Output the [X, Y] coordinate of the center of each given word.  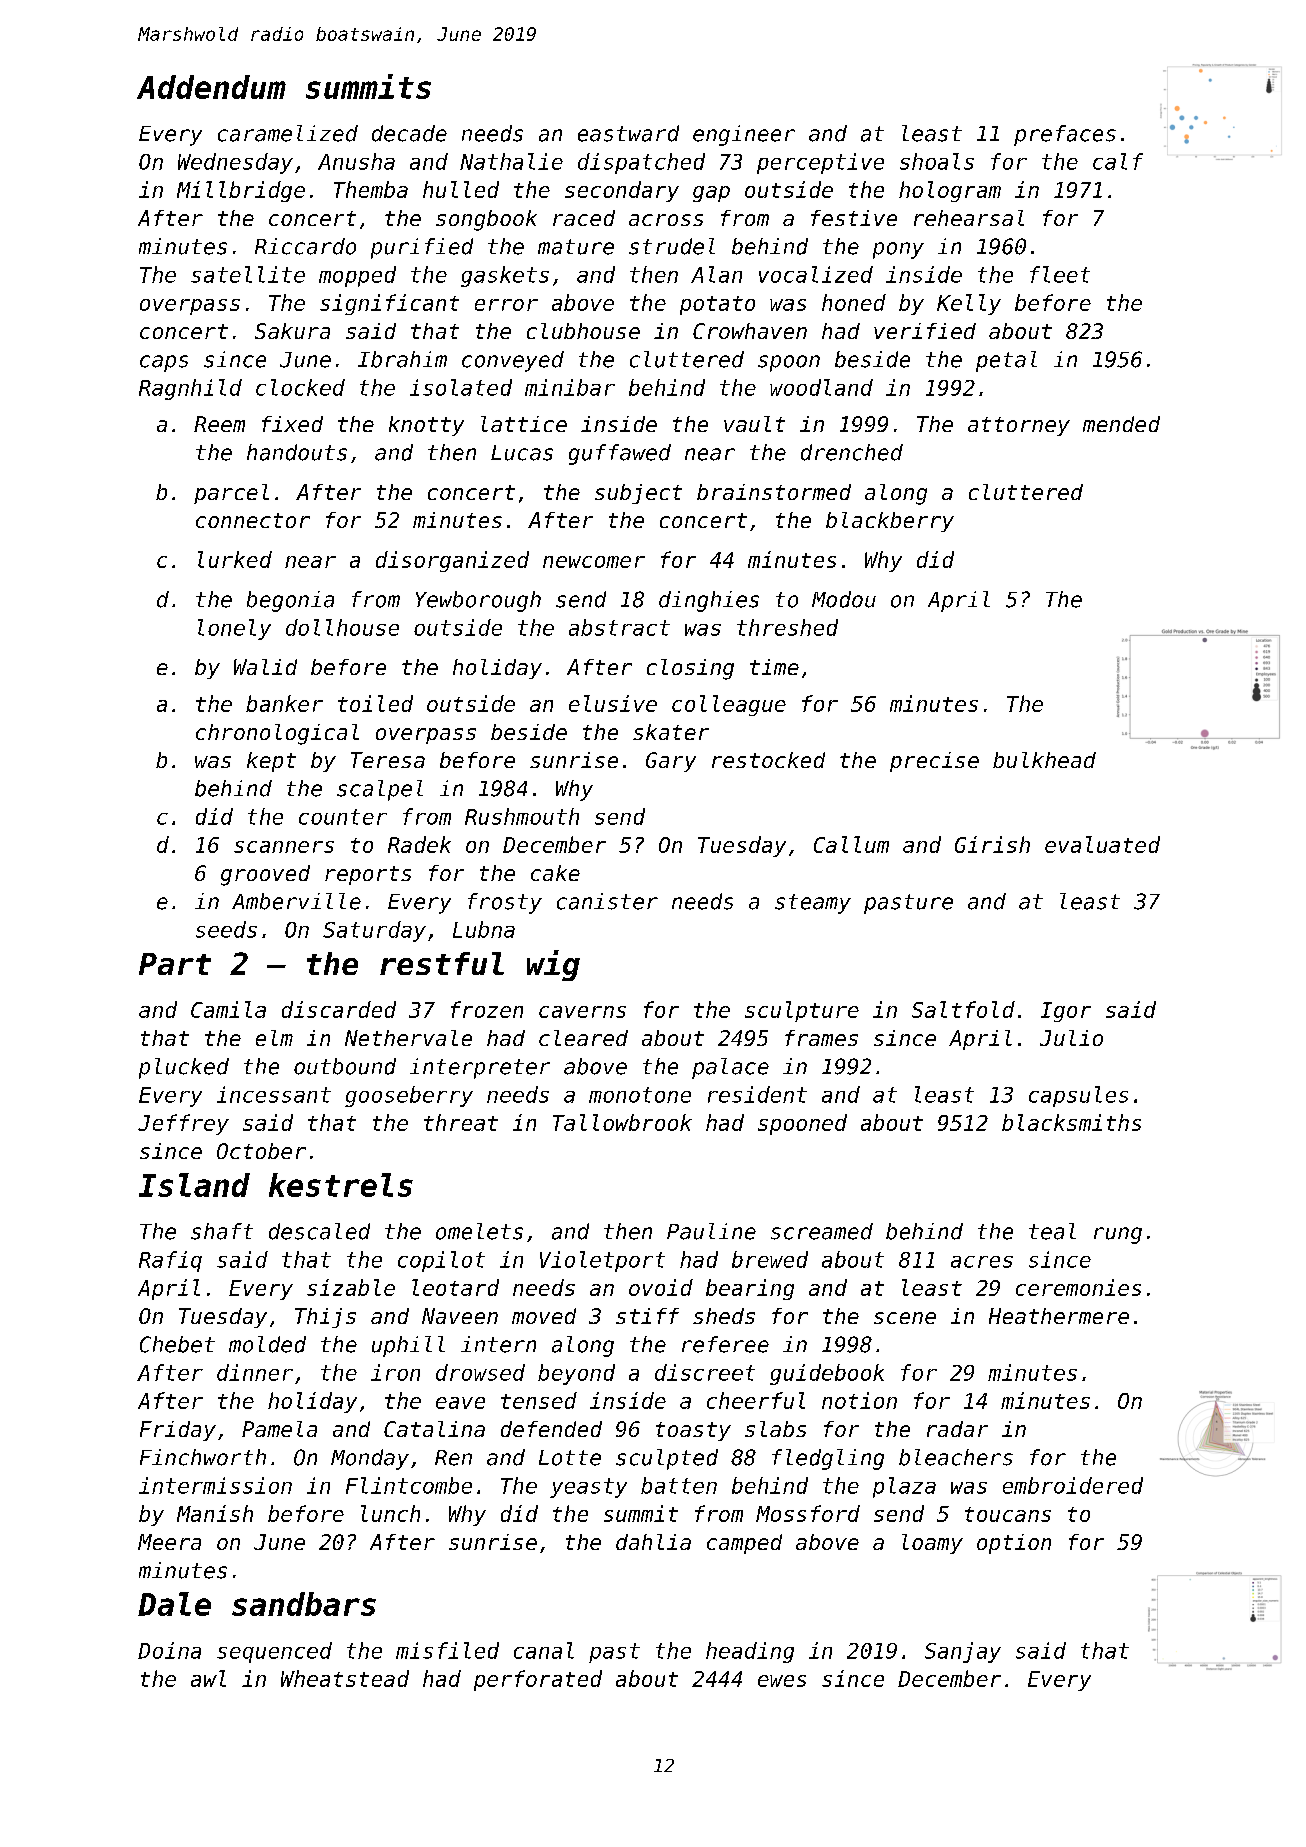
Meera [169, 1542]
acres [982, 1262]
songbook [486, 220]
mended [1121, 424]
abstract [619, 627]
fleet [1060, 274]
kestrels [341, 1185]
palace [730, 1068]
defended [551, 1429]
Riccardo [305, 246]
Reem [219, 424]
